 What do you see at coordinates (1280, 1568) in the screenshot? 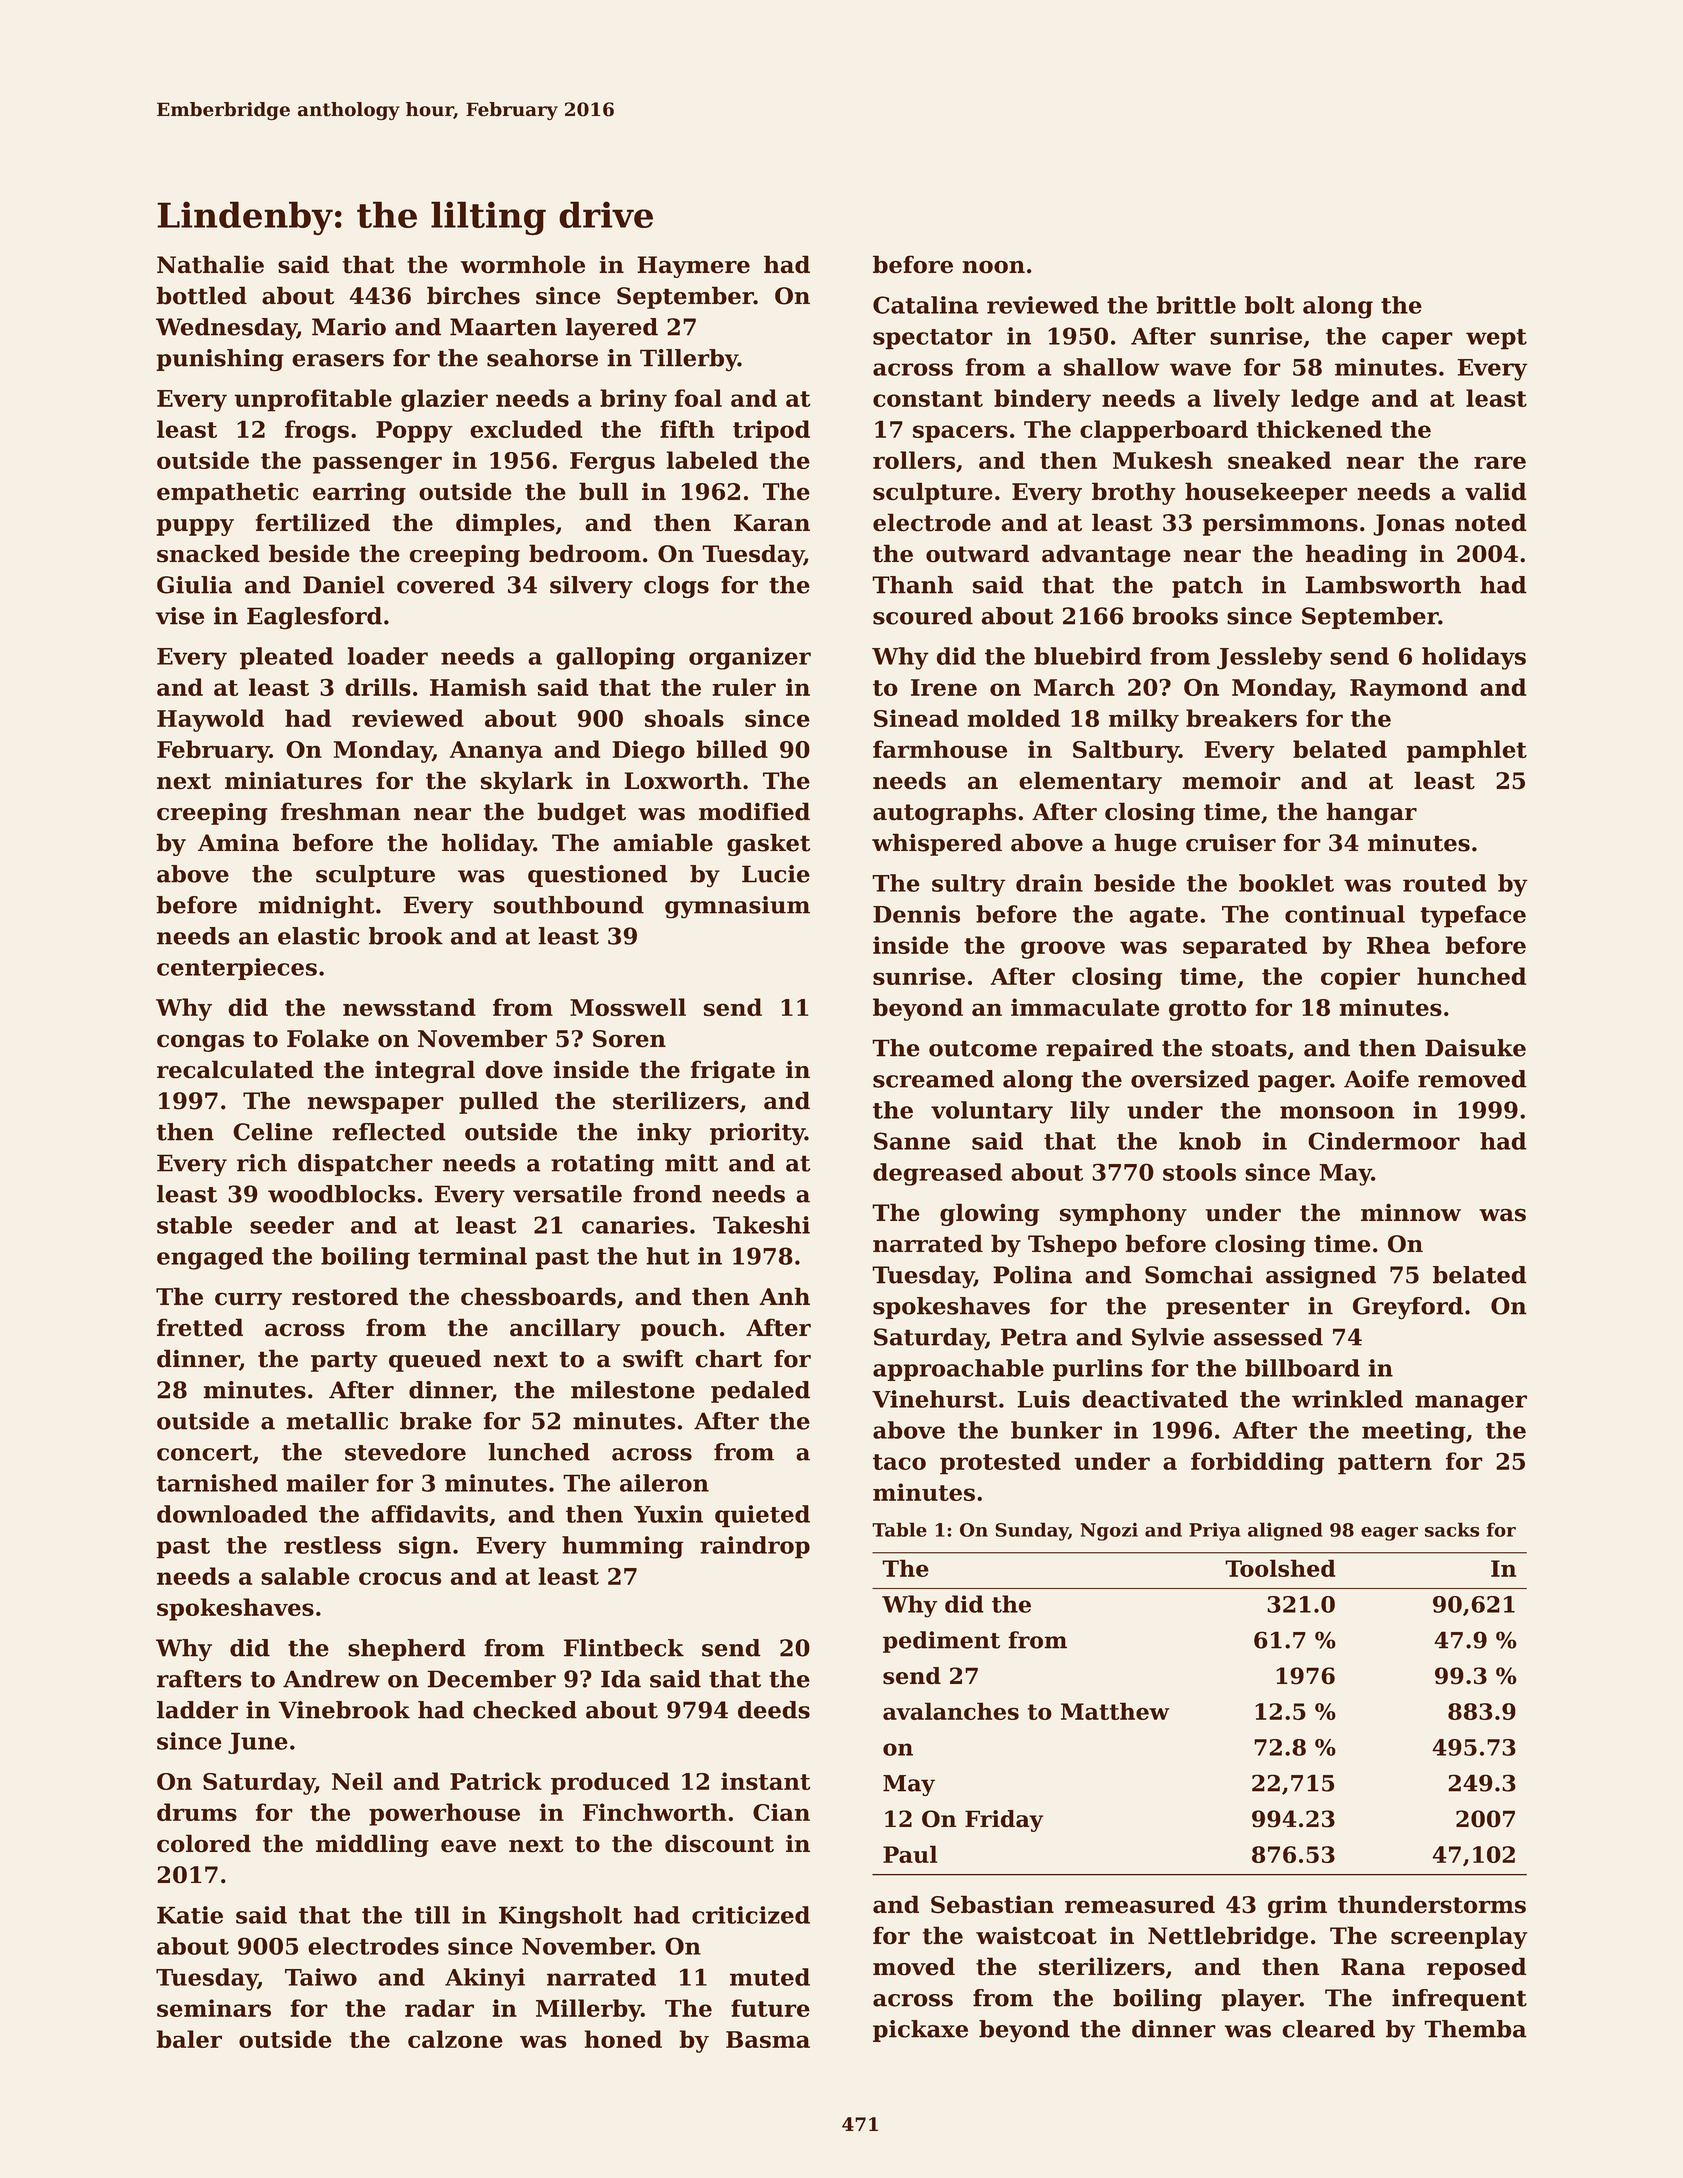
I see `Toolshed` at bounding box center [1280, 1568].
